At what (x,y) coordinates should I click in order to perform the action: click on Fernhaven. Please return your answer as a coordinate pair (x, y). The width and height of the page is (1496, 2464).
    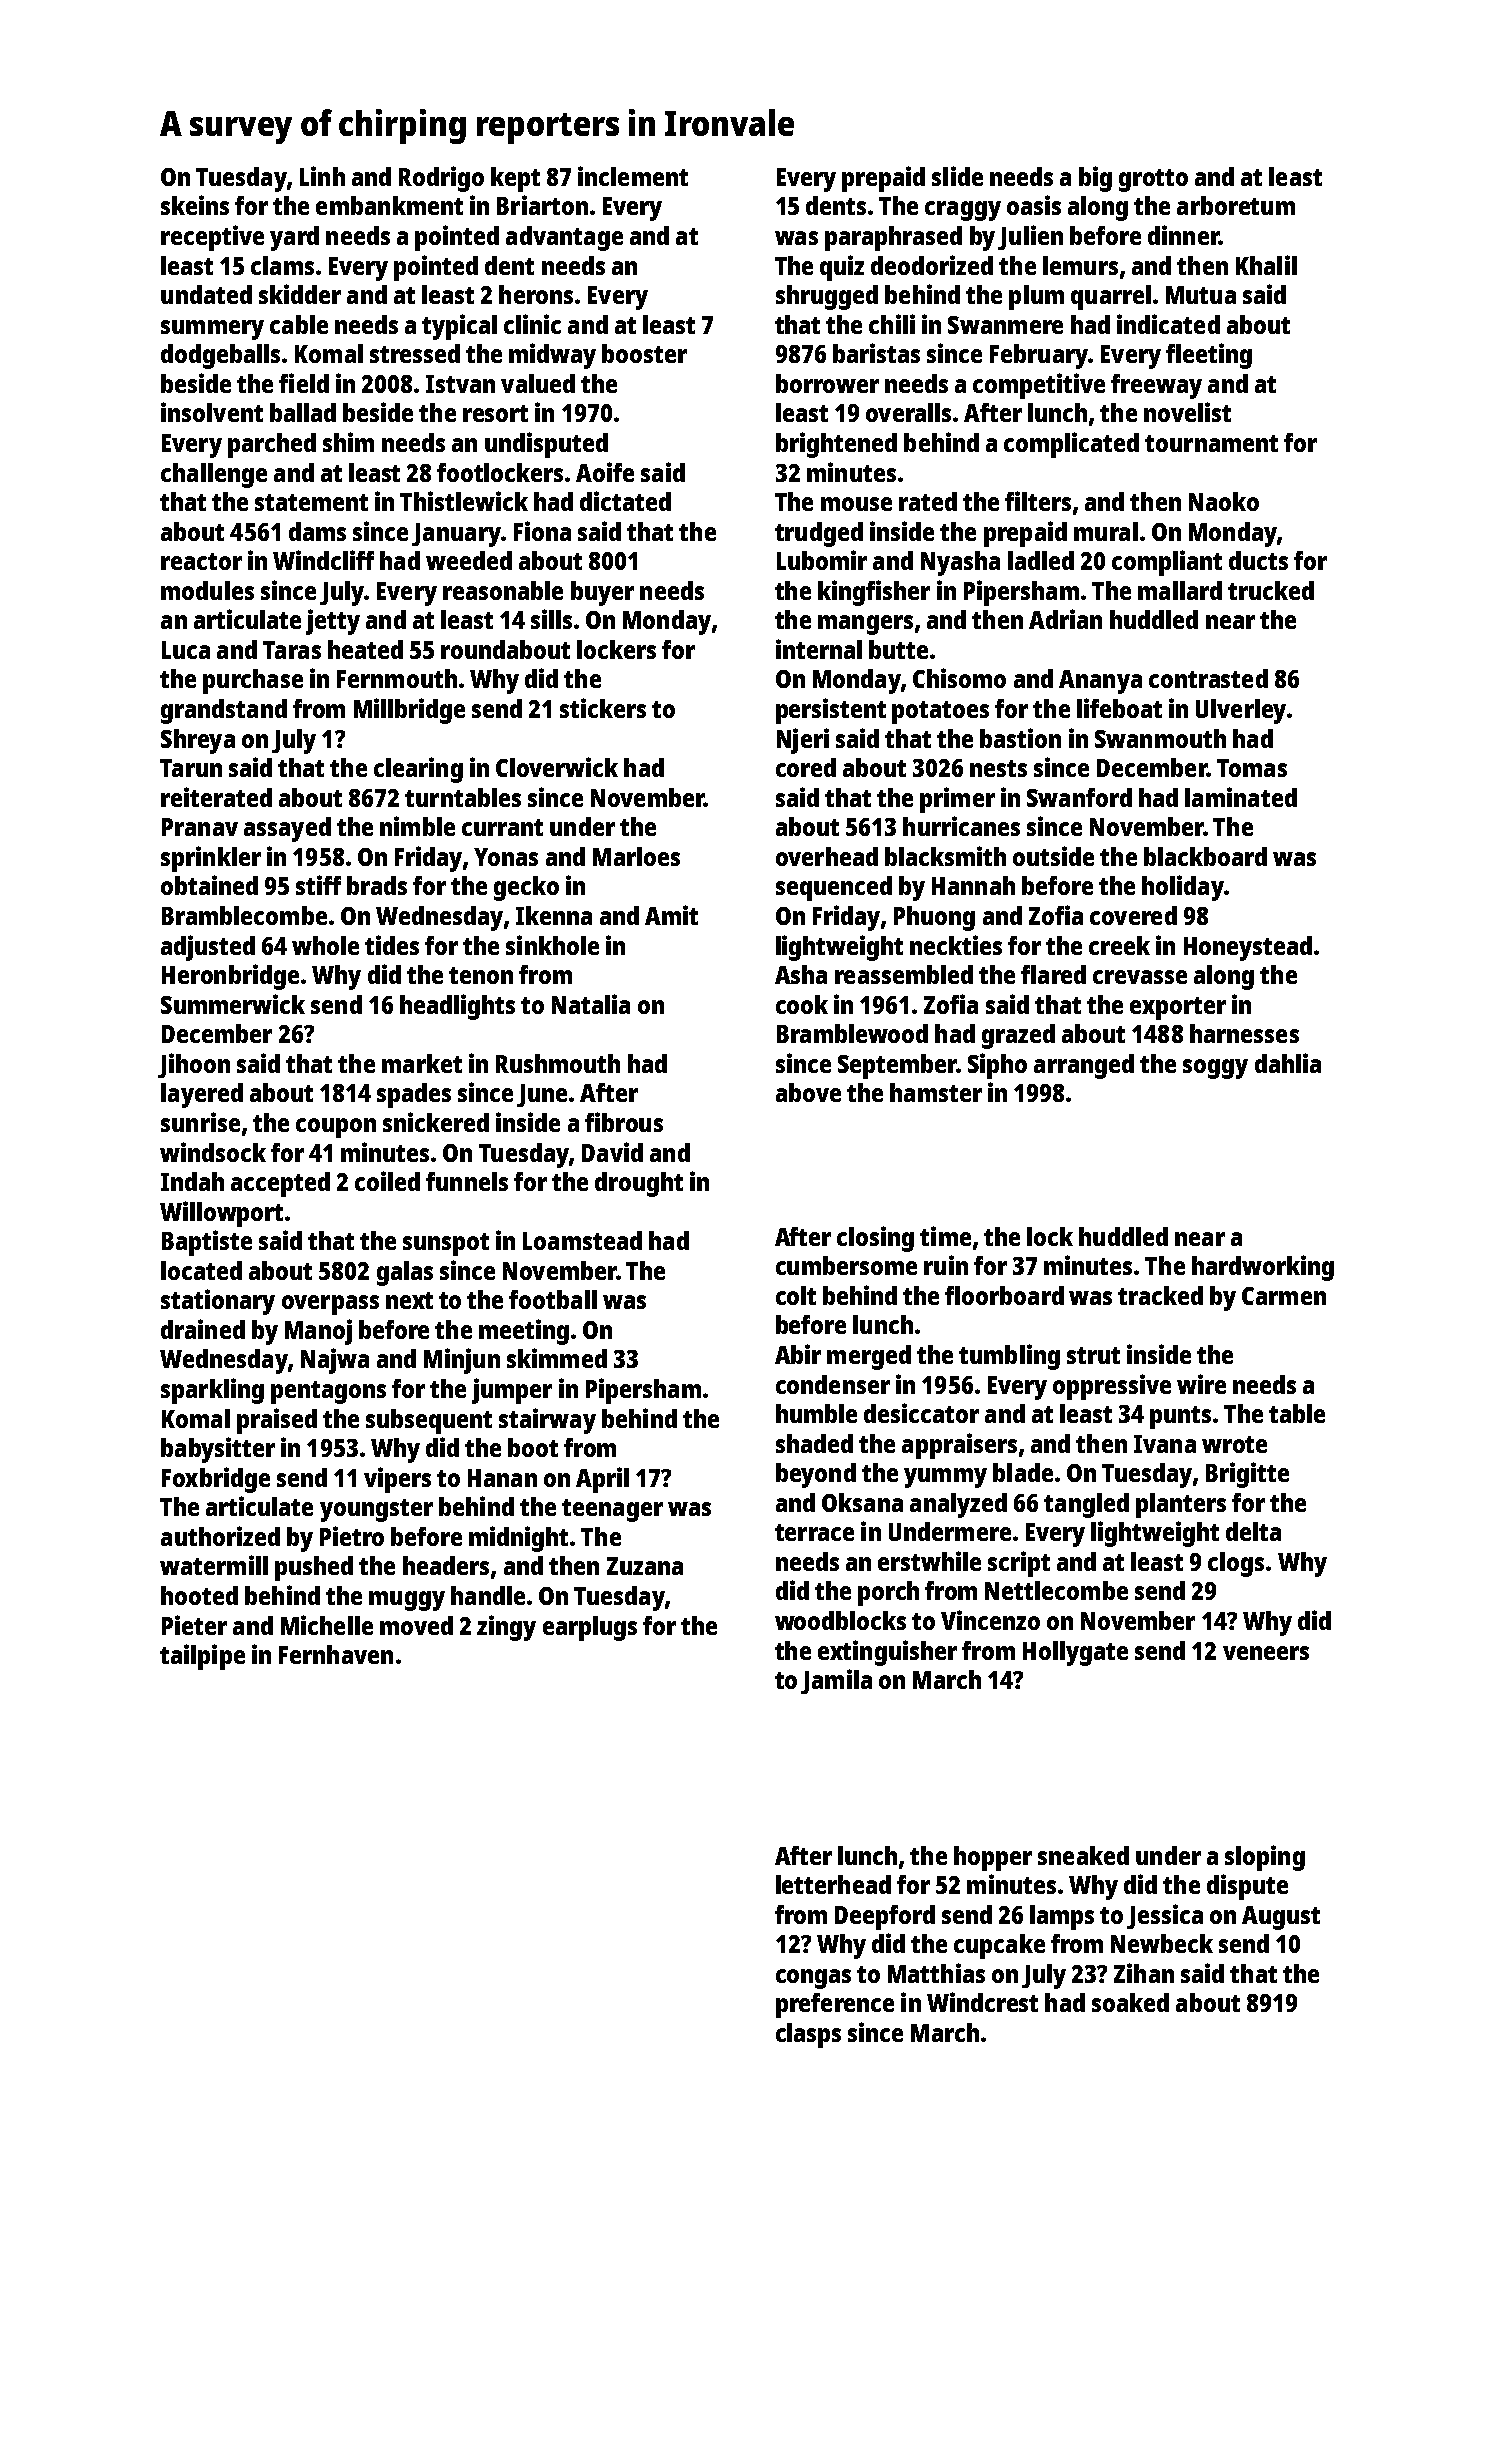
    Looking at the image, I should click on (336, 1654).
